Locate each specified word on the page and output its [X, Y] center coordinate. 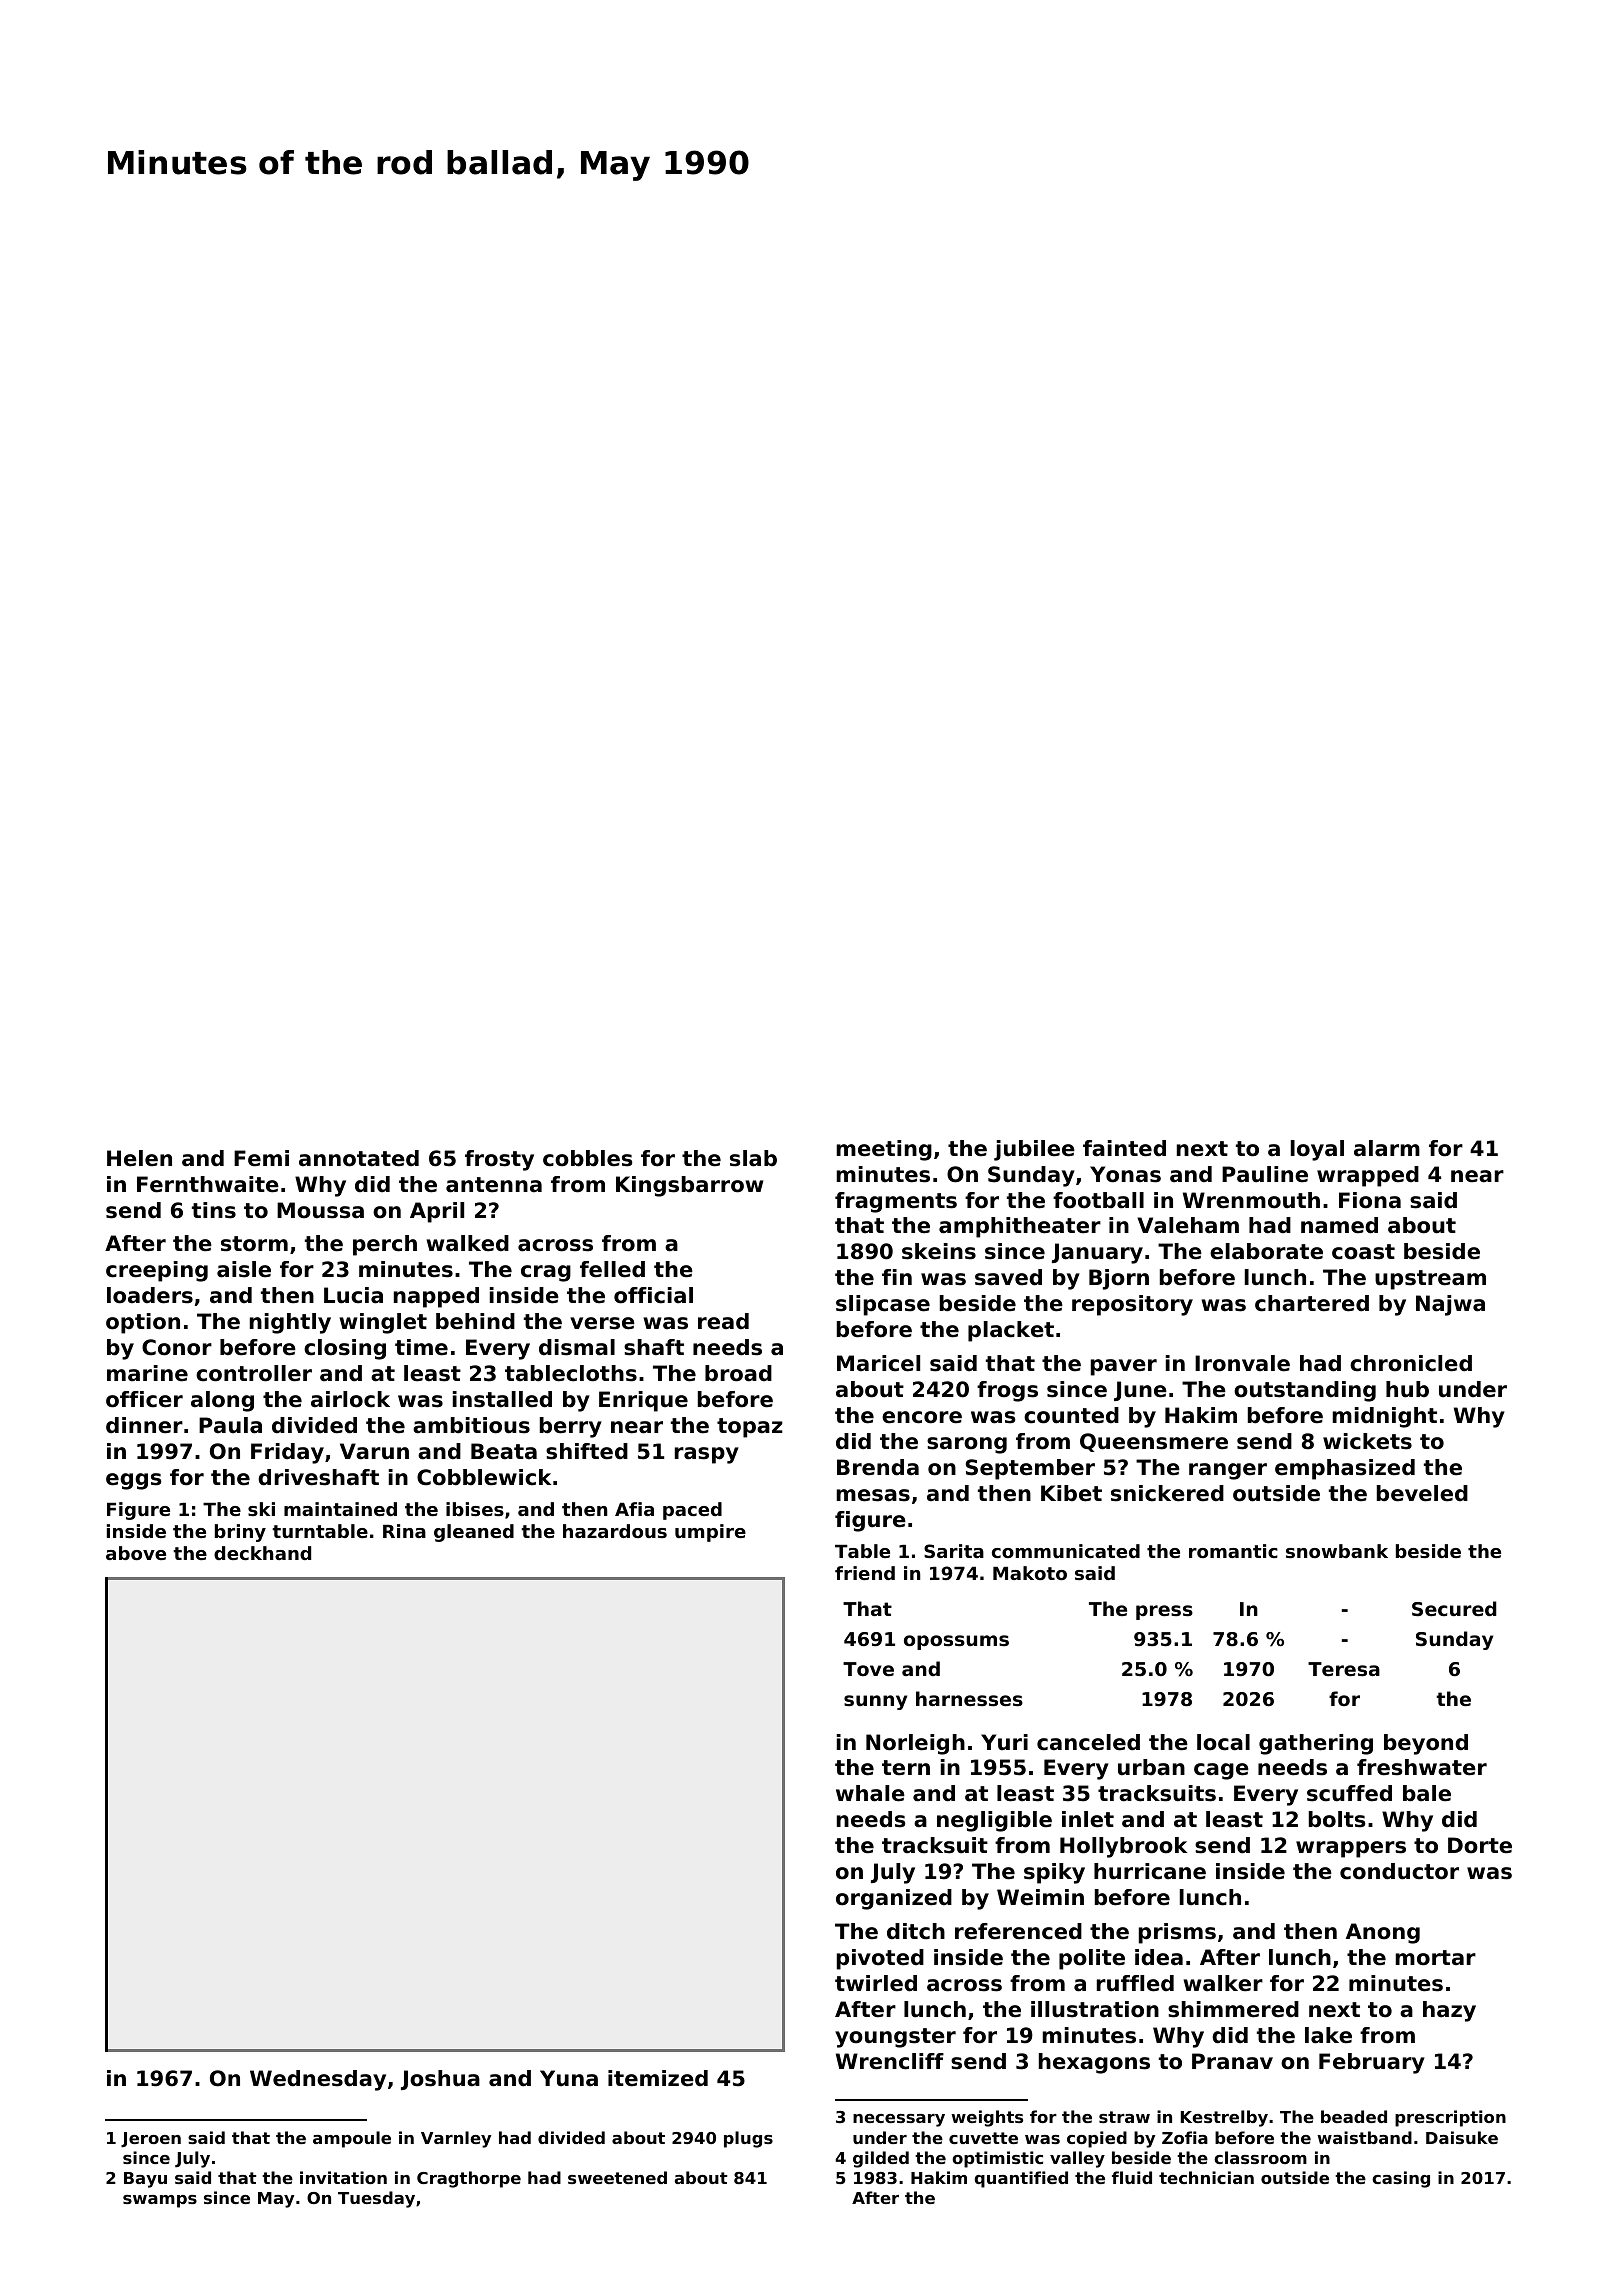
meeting [884, 1150]
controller [254, 1373]
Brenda [878, 1467]
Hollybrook [1123, 1847]
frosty [499, 1160]
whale [870, 1793]
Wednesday [318, 2080]
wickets [1367, 1441]
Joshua [440, 2080]
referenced [1018, 1931]
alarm [1387, 1148]
